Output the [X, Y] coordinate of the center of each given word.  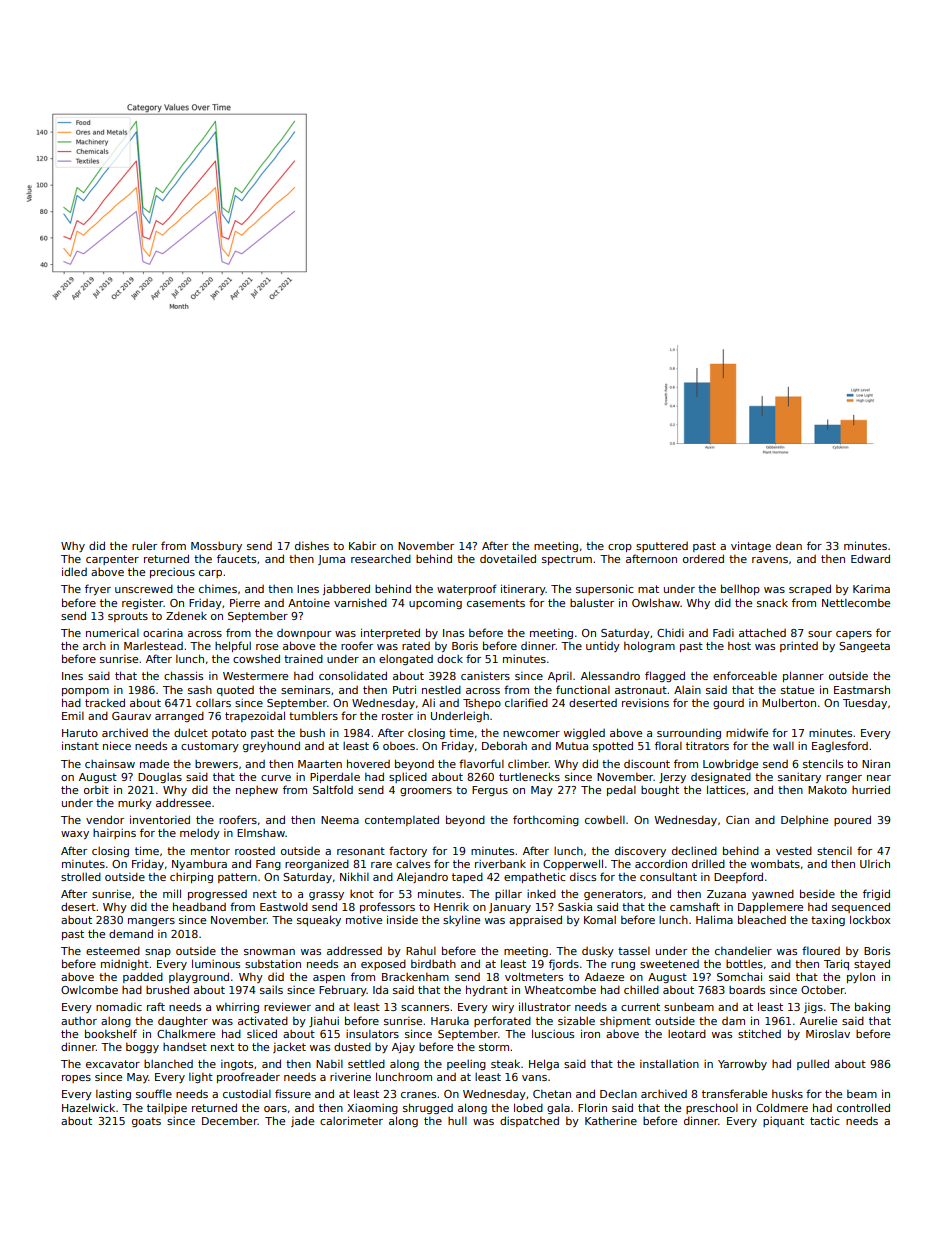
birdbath [433, 963]
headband [199, 906]
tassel [634, 951]
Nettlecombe [856, 602]
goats [146, 1122]
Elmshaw [261, 833]
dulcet [191, 732]
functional [583, 689]
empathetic [535, 877]
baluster [592, 602]
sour [820, 634]
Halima [714, 919]
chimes [218, 588]
